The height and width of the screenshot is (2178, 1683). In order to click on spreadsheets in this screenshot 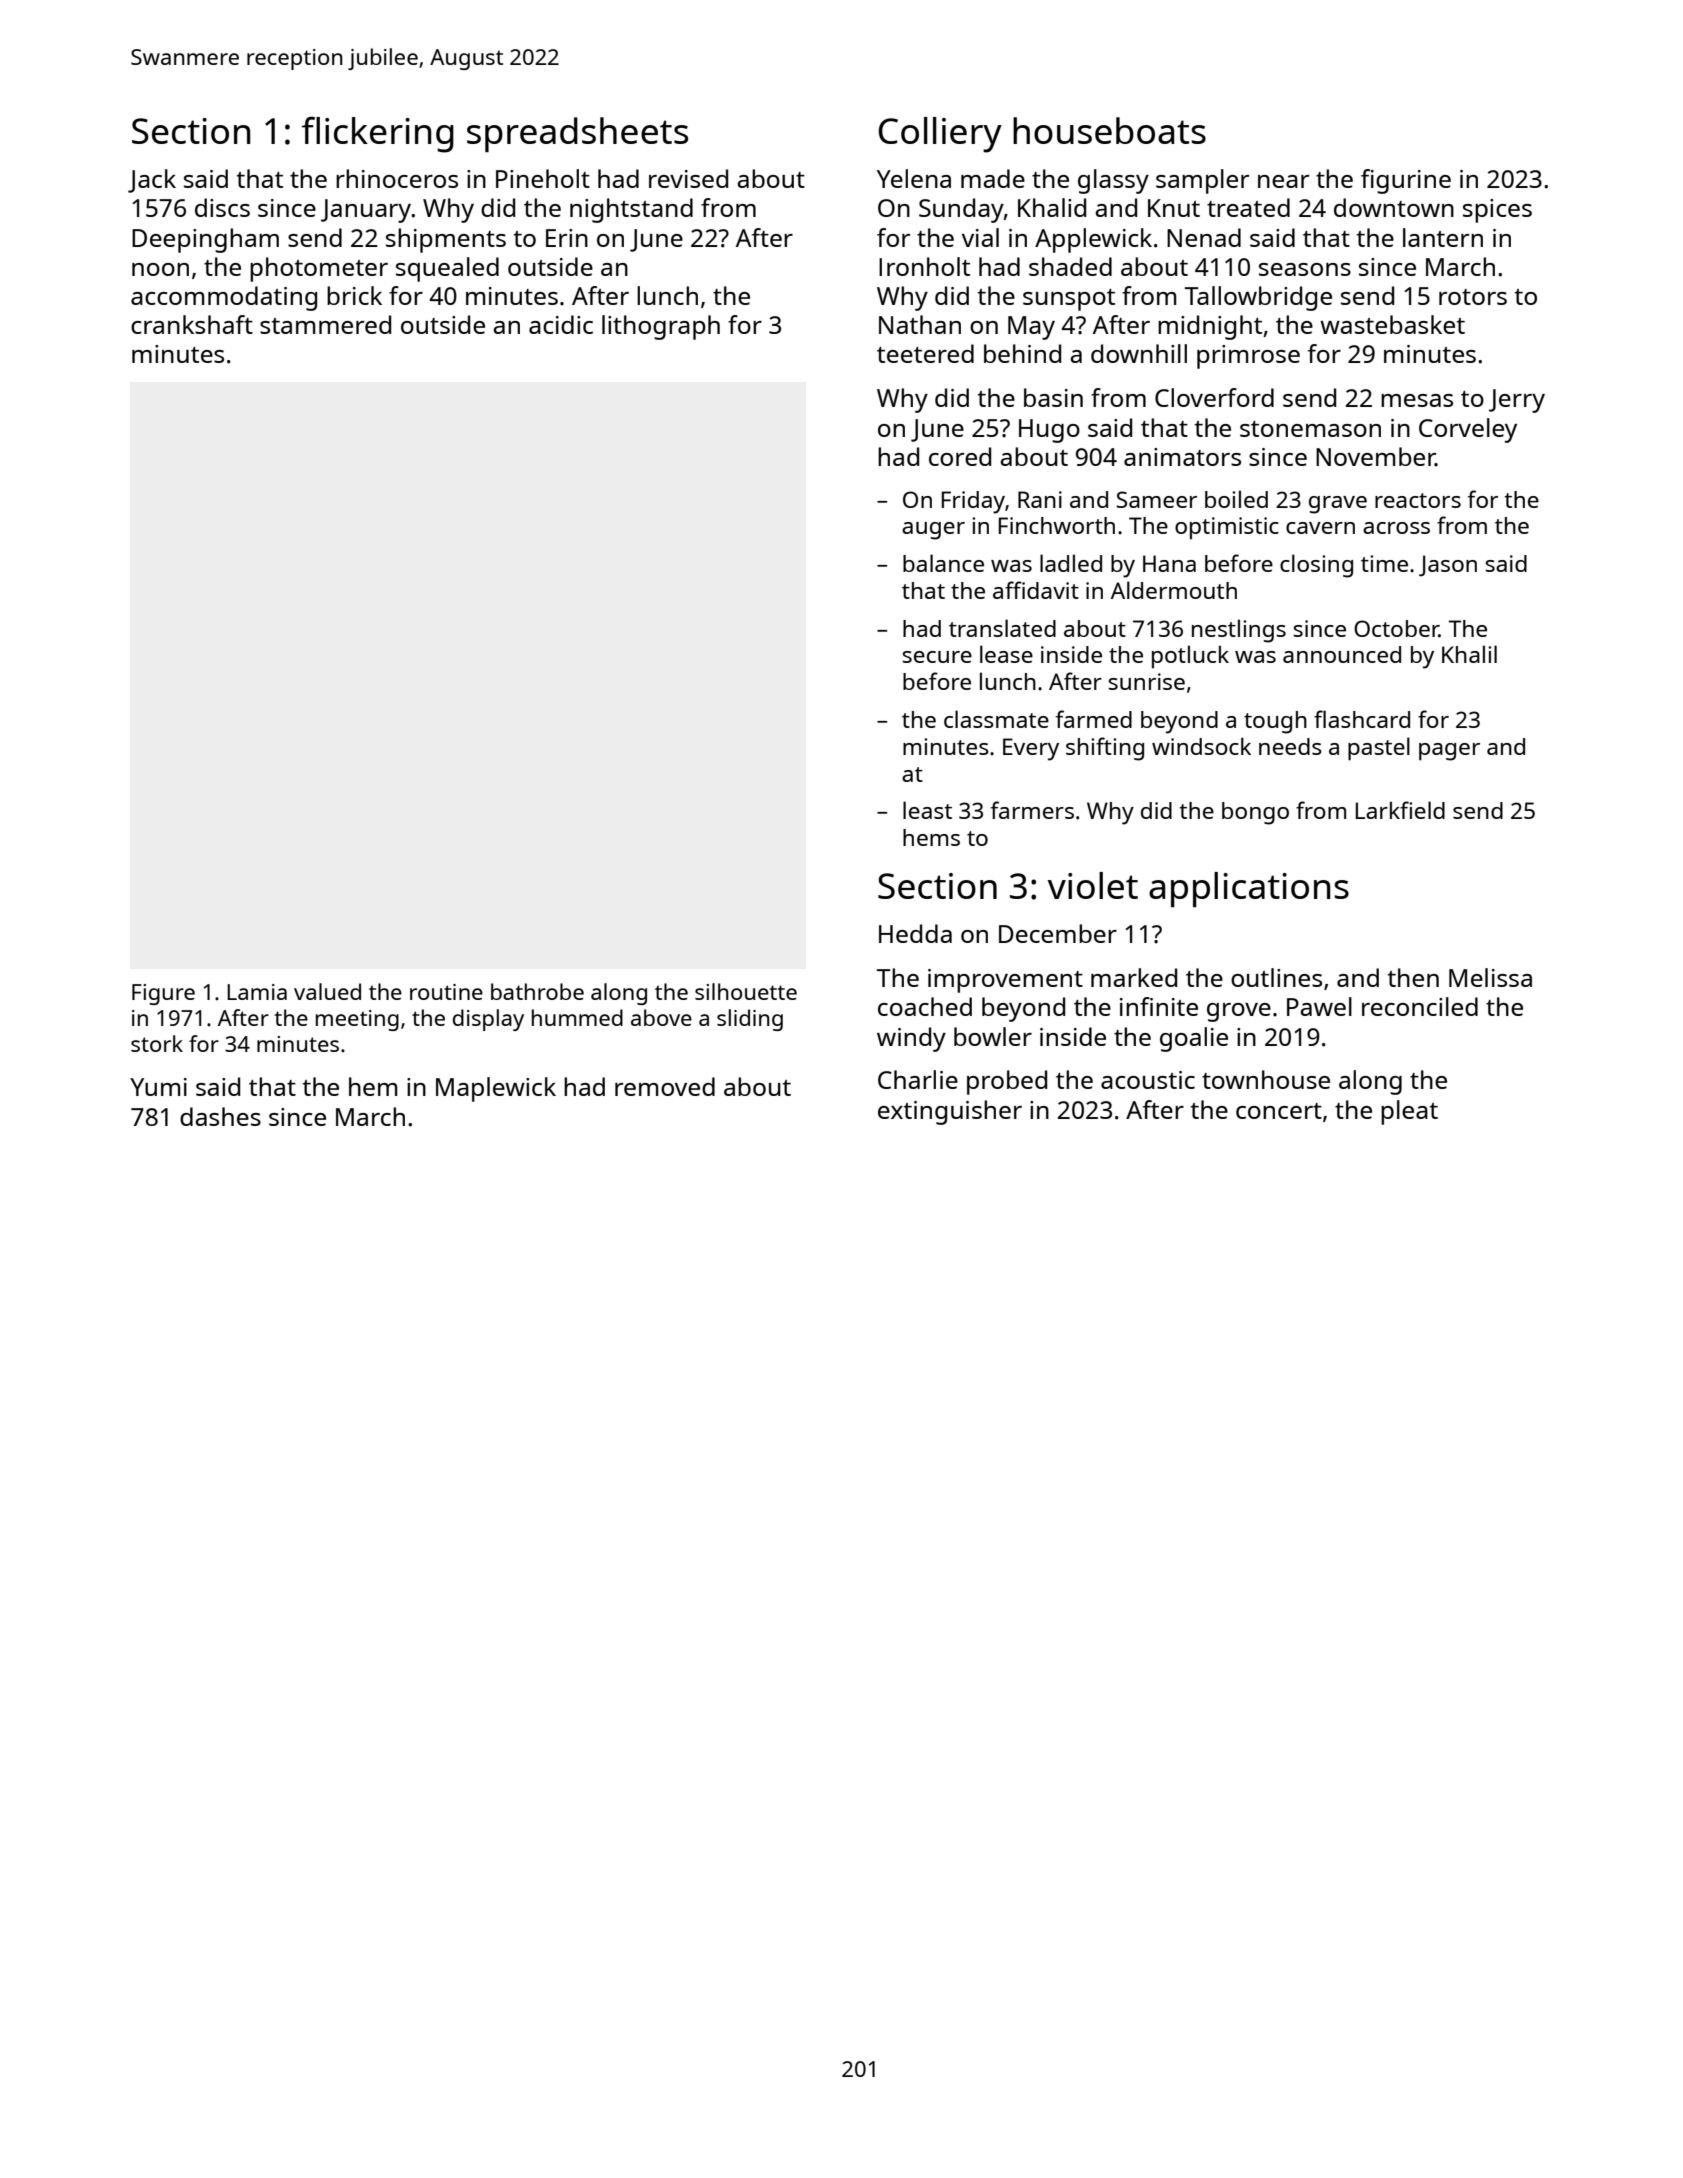, I will do `click(577, 134)`.
